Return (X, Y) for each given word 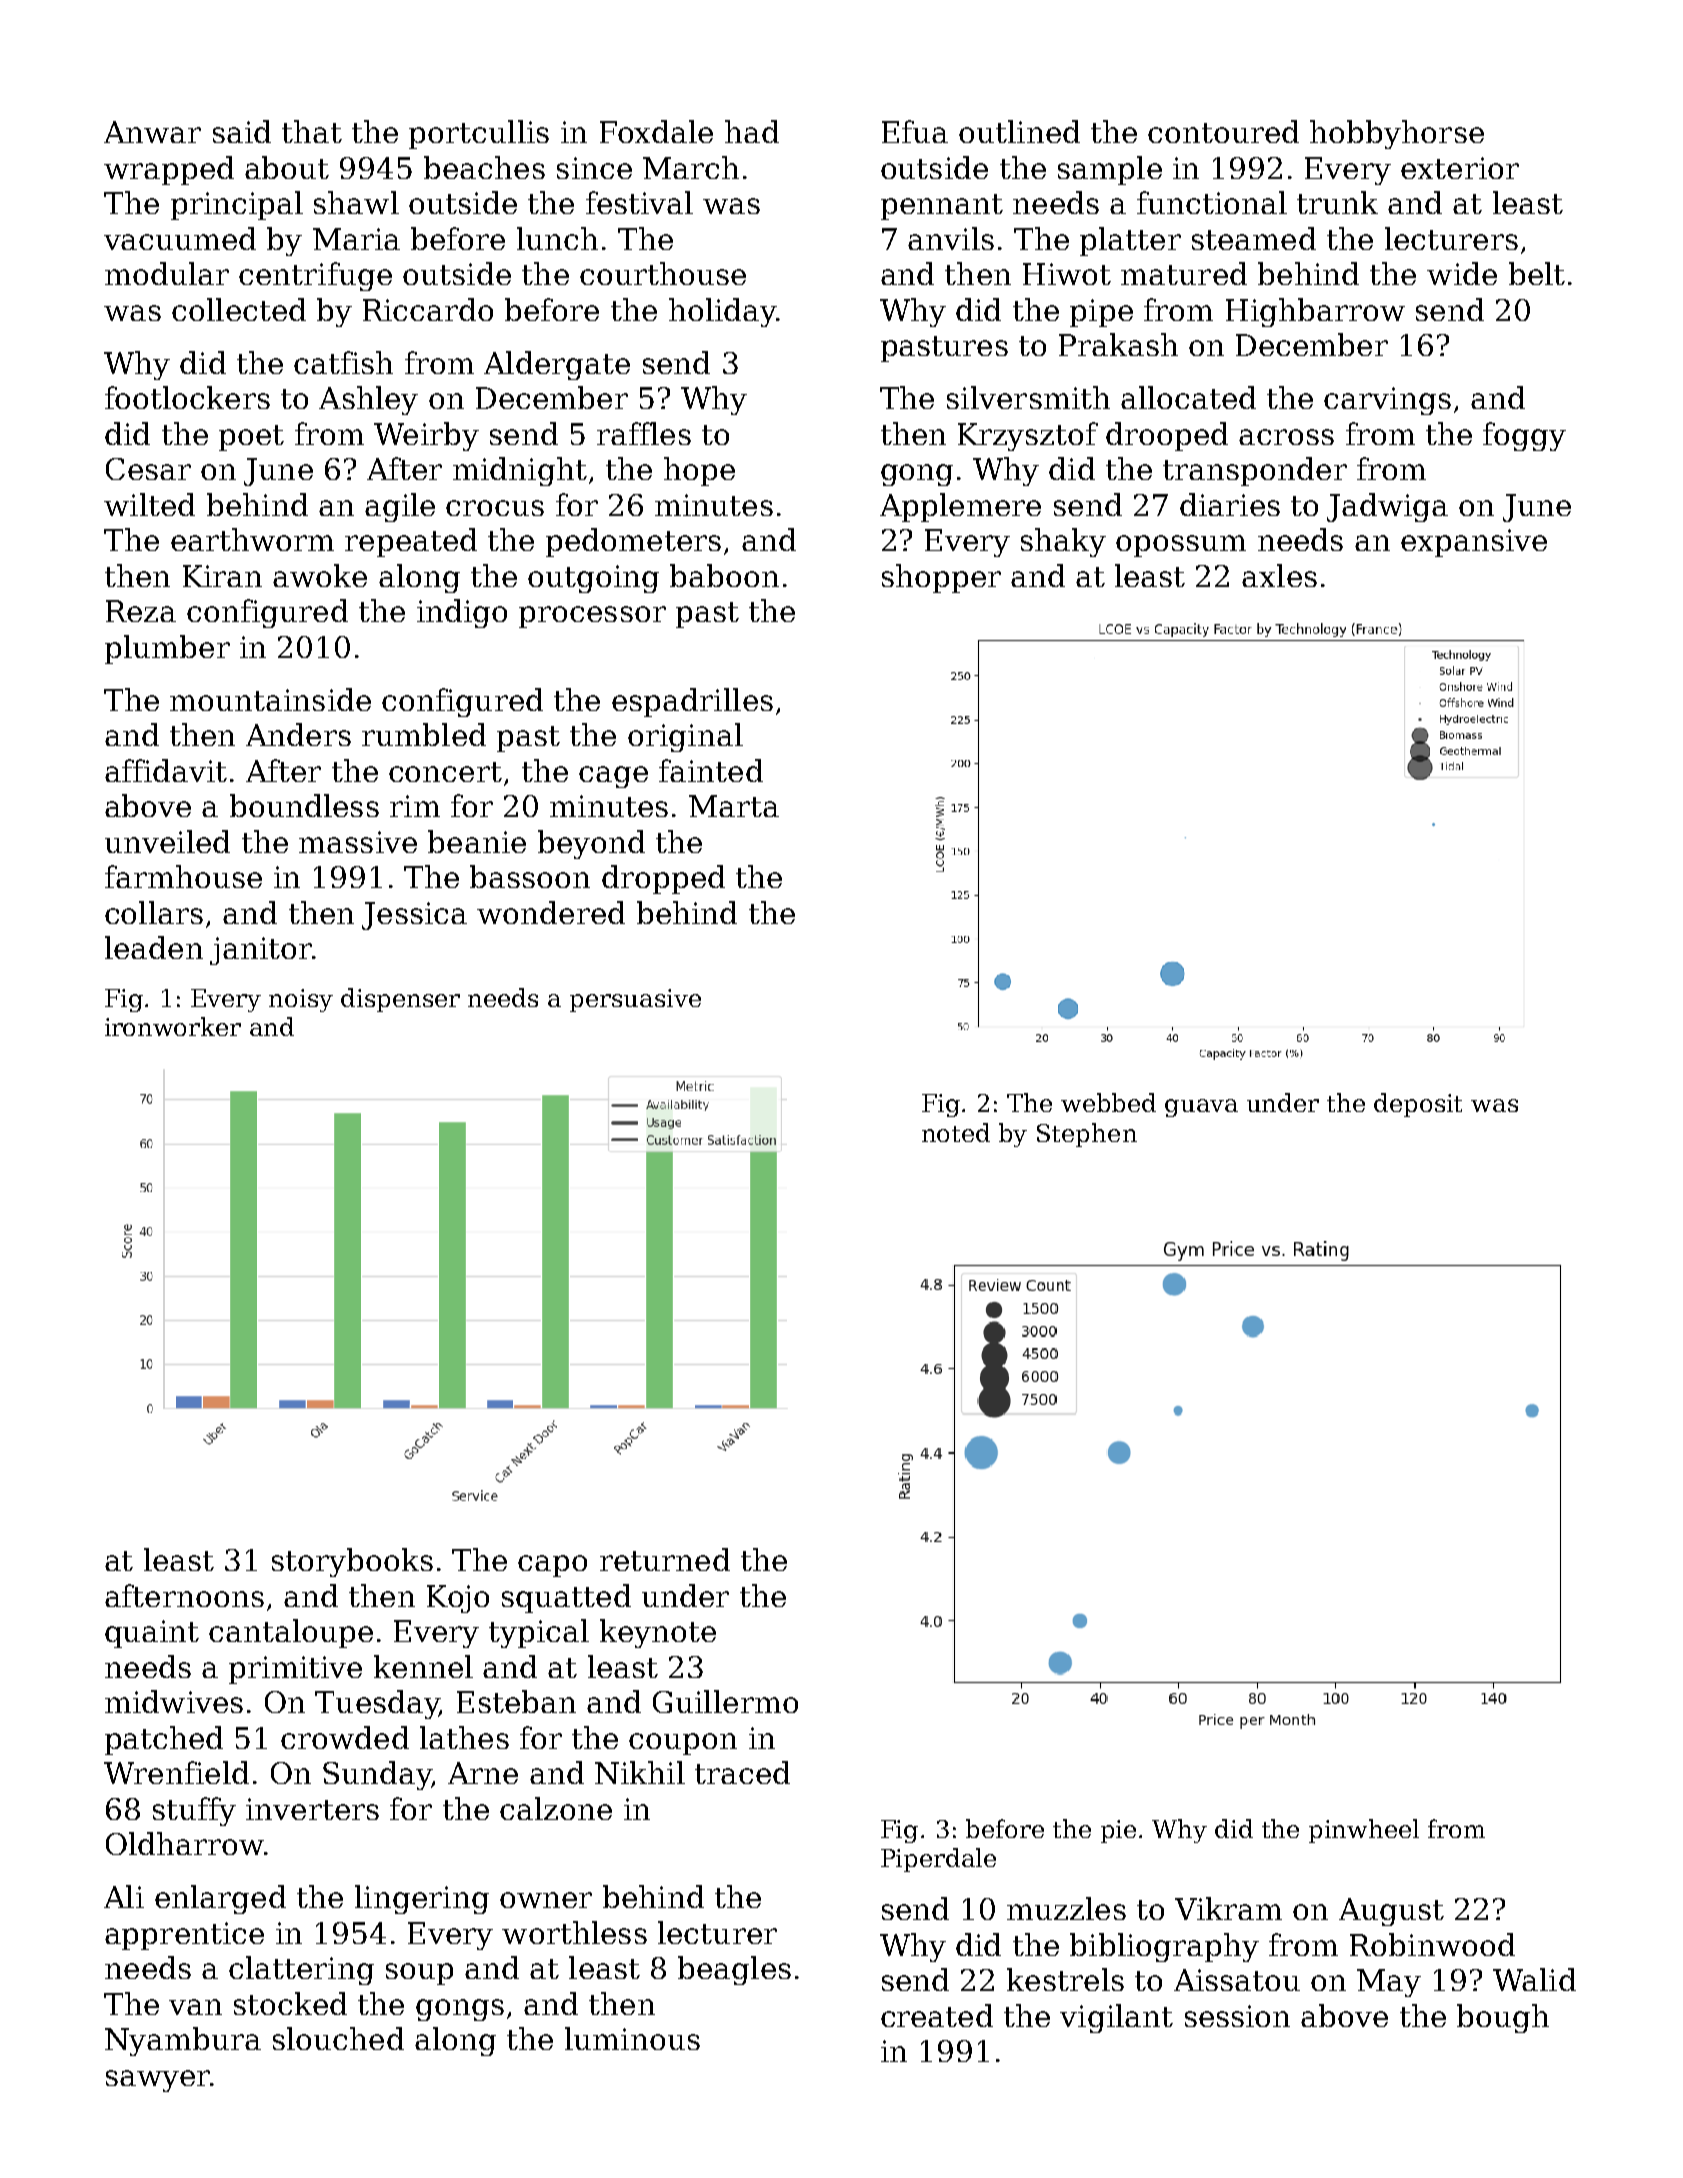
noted (956, 1132)
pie (1118, 1831)
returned (665, 1559)
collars (154, 912)
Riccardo (428, 309)
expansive (1474, 543)
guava (1201, 1108)
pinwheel (1364, 1831)
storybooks (352, 1562)
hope (699, 471)
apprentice (184, 1936)
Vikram (1228, 1908)
